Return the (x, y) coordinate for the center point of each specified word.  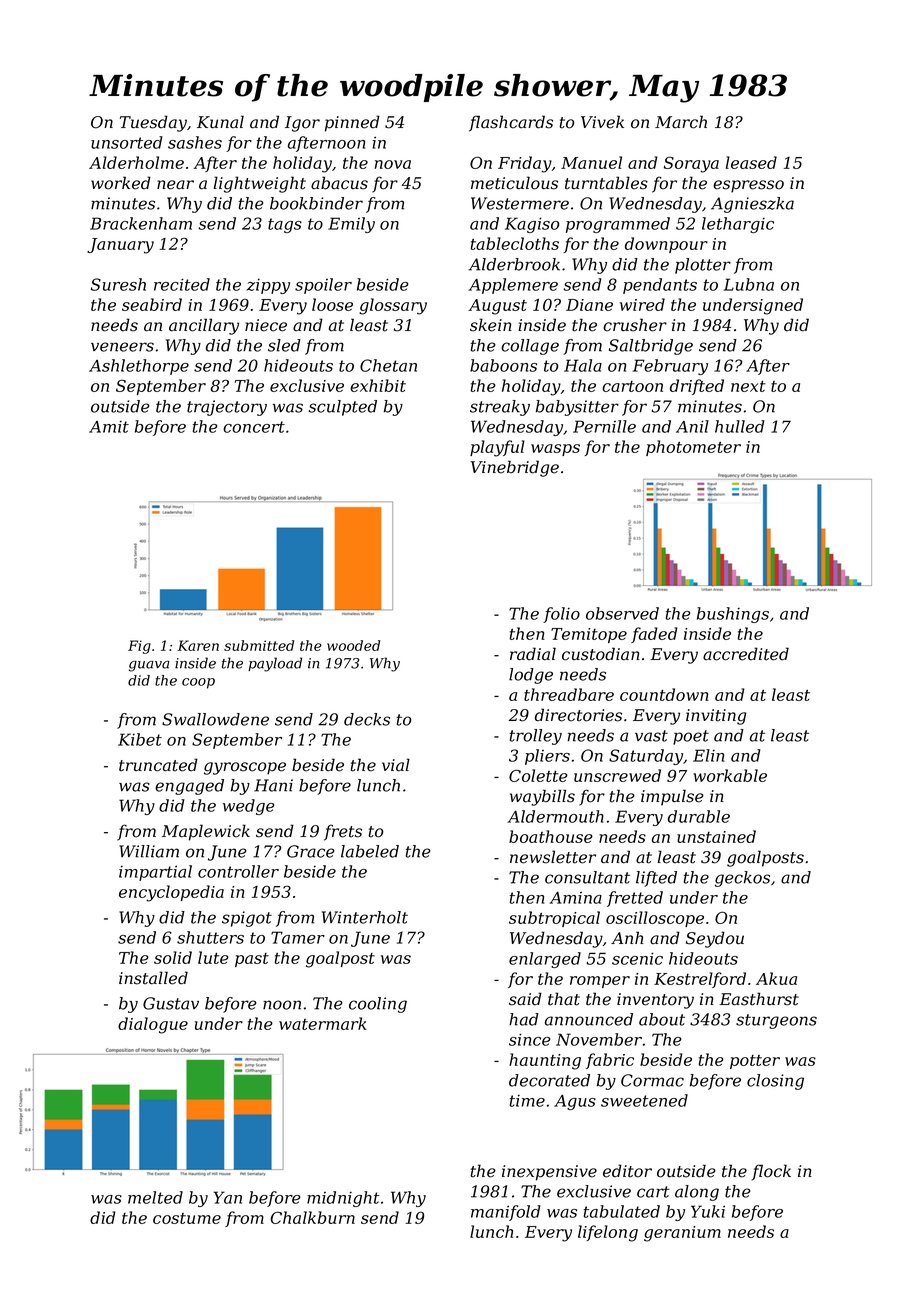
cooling (378, 1005)
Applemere (513, 286)
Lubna (749, 284)
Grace (311, 851)
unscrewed (617, 775)
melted (155, 1197)
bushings (733, 615)
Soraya (691, 164)
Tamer (298, 937)
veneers (122, 347)
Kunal (220, 122)
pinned (352, 123)
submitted (259, 645)
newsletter (553, 857)
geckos (742, 879)
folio (561, 615)
